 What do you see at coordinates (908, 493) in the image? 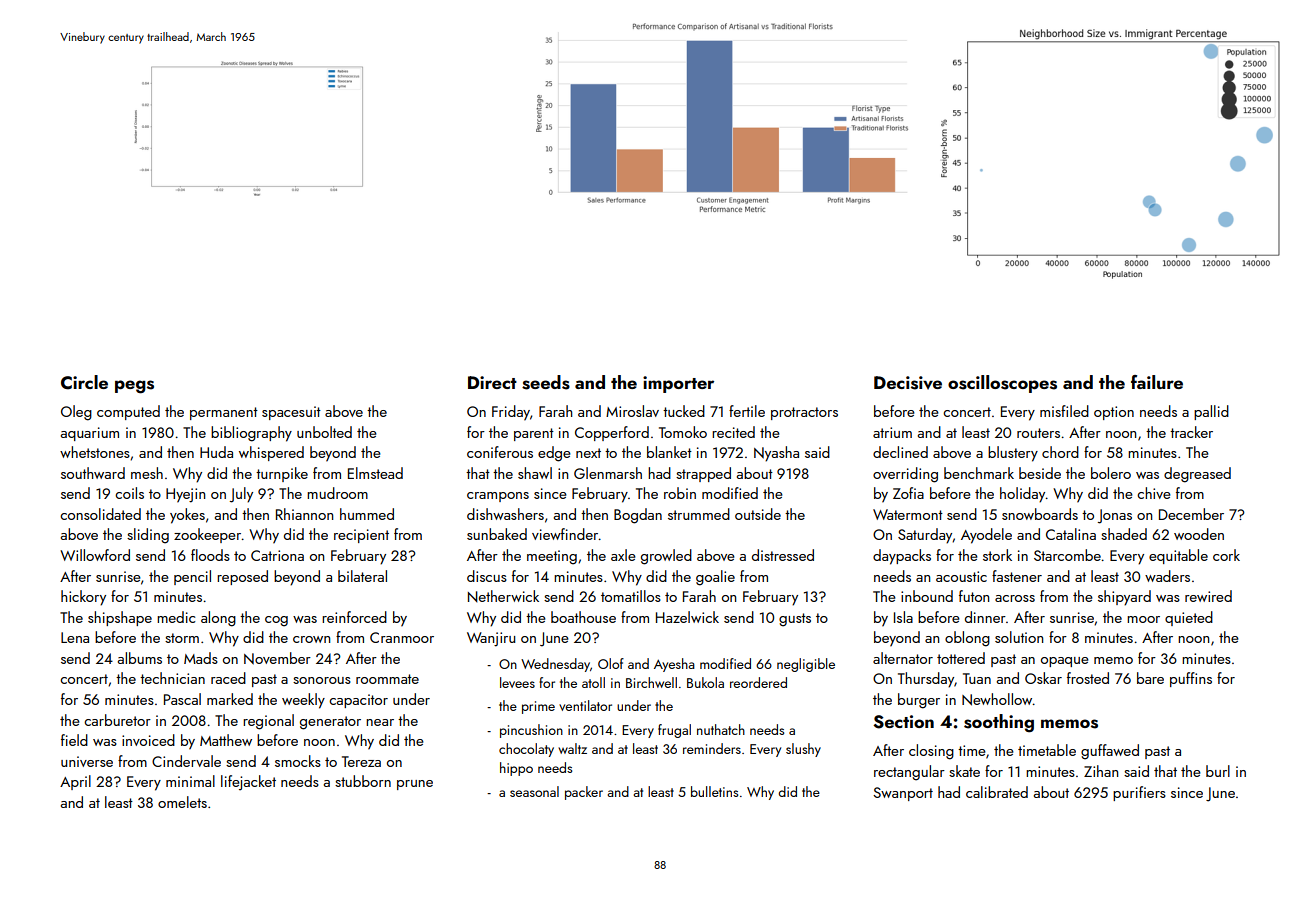
I see `Zofia` at bounding box center [908, 493].
